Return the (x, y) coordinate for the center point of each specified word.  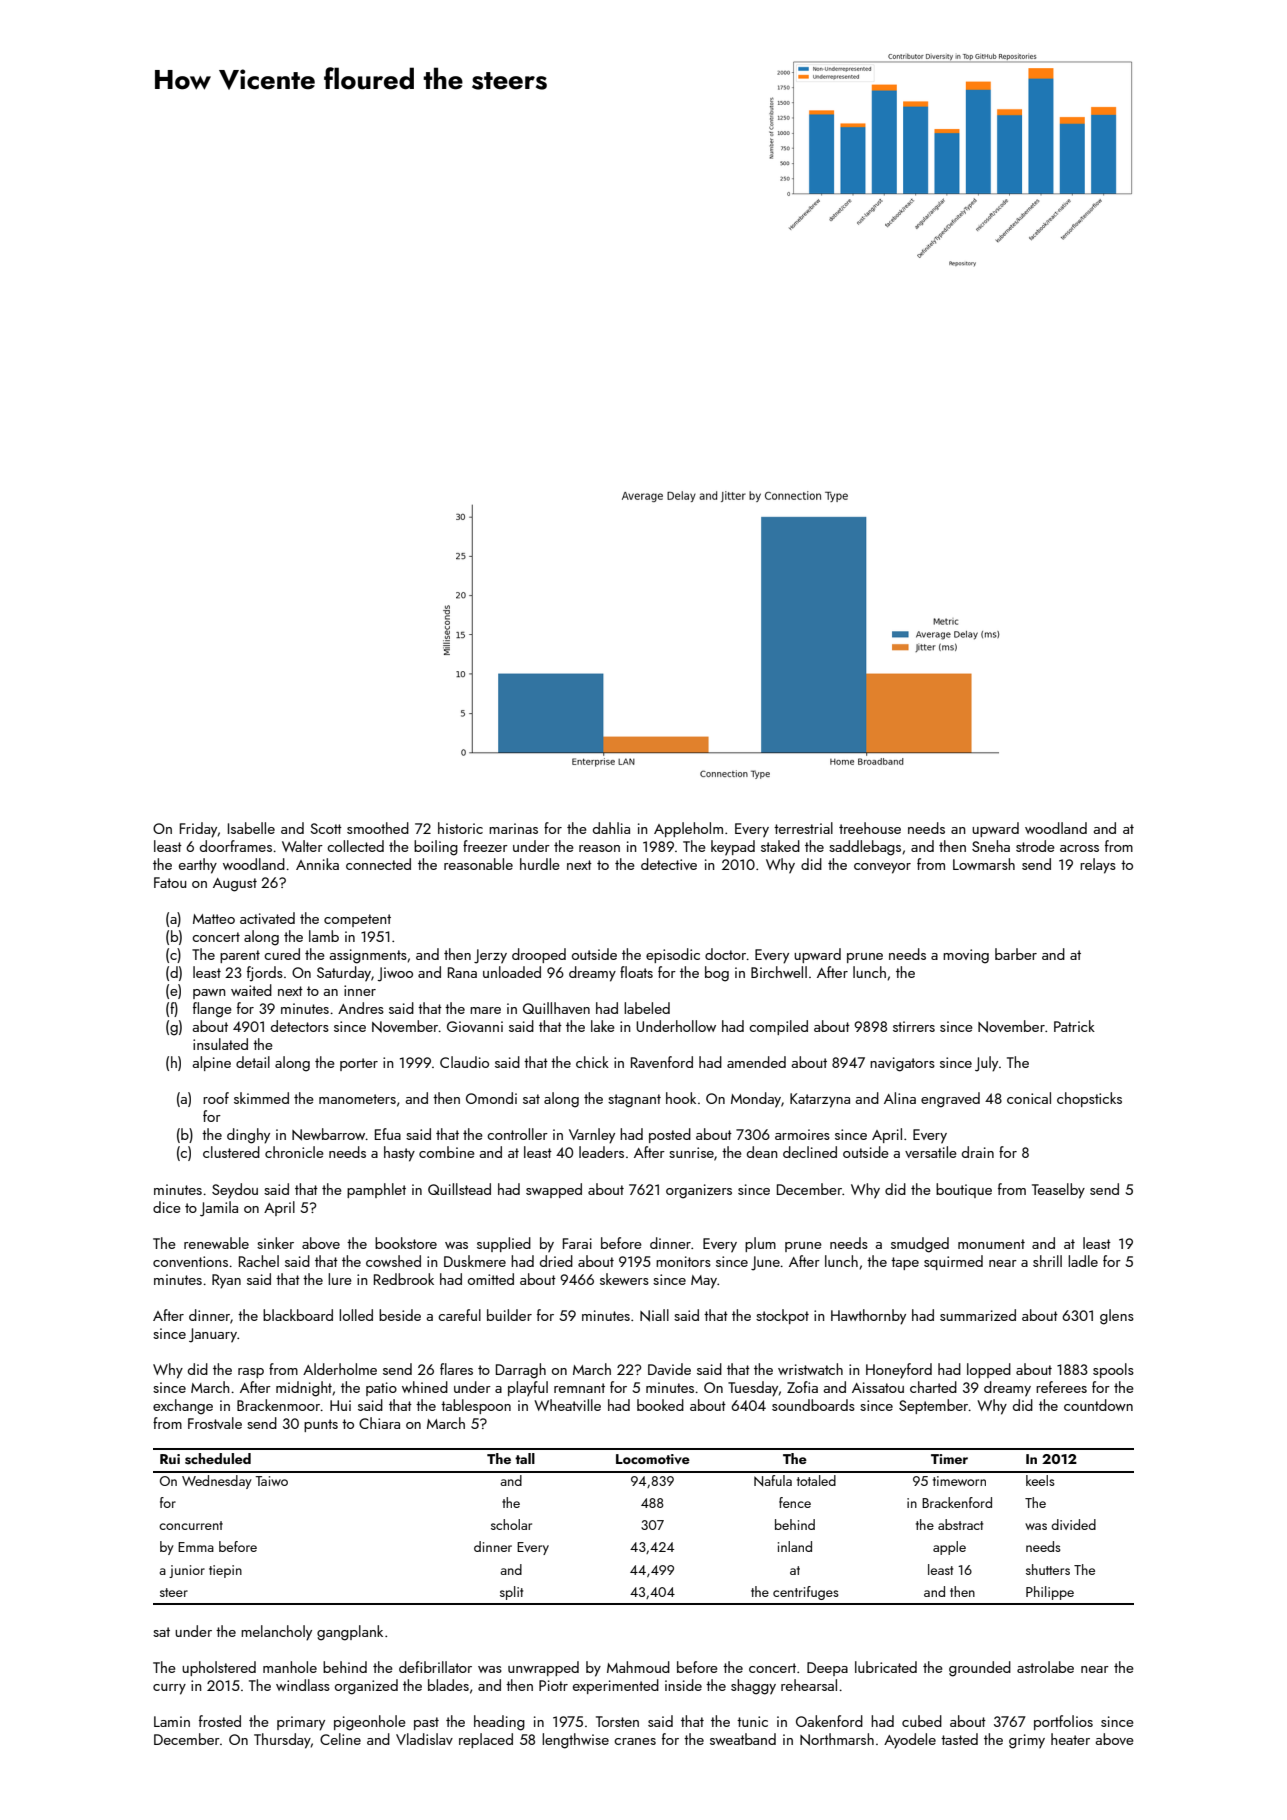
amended (756, 1062)
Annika (317, 864)
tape (905, 1263)
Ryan (226, 1281)
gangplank (350, 1633)
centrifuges (806, 1593)
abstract (960, 1524)
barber (1016, 954)
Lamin (172, 1721)
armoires (802, 1134)
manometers (357, 1099)
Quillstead (459, 1189)
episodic (673, 955)
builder (509, 1315)
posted (670, 1135)
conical (1029, 1098)
